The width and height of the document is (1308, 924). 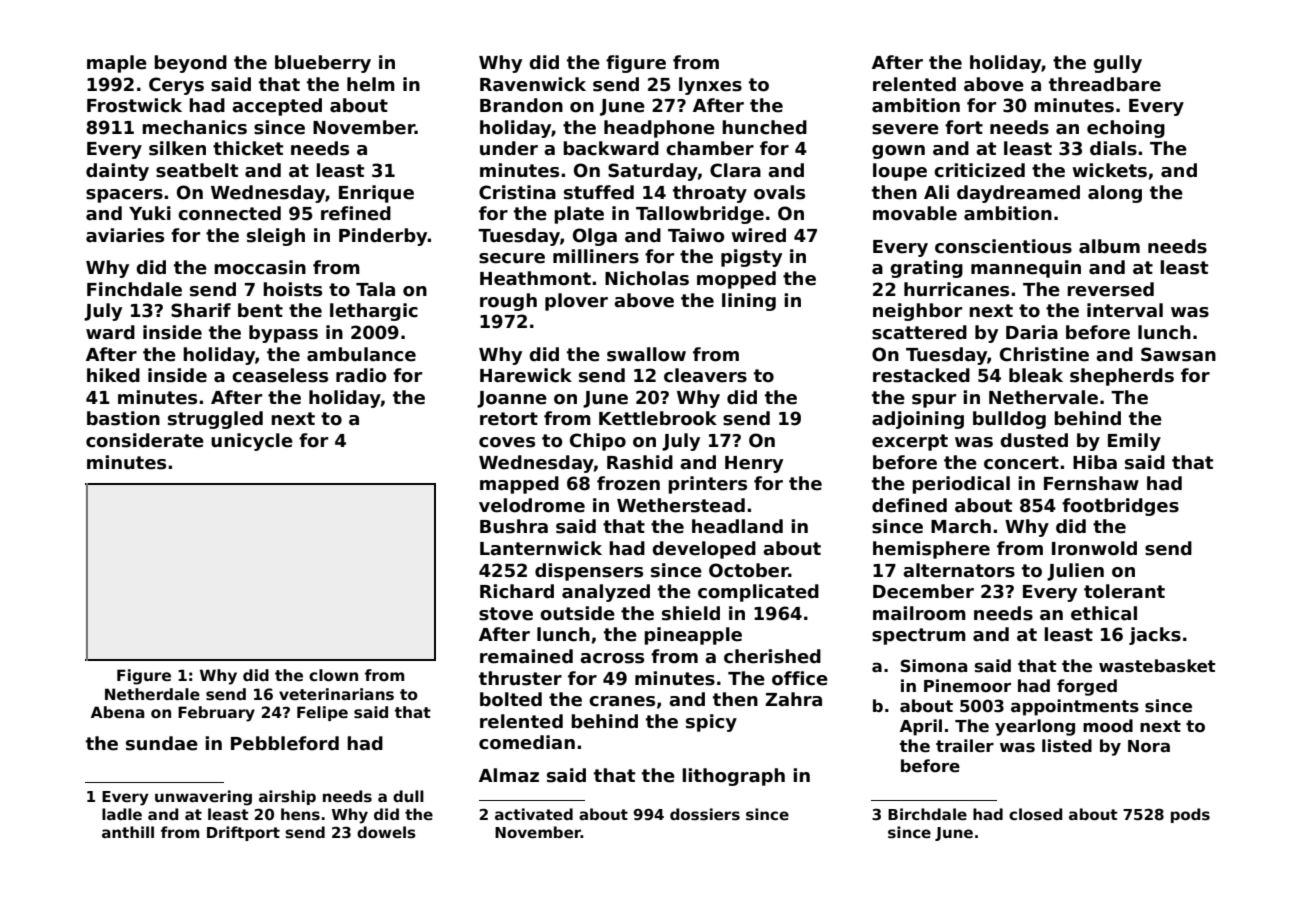 What do you see at coordinates (322, 713) in the document?
I see `Felipe` at bounding box center [322, 713].
